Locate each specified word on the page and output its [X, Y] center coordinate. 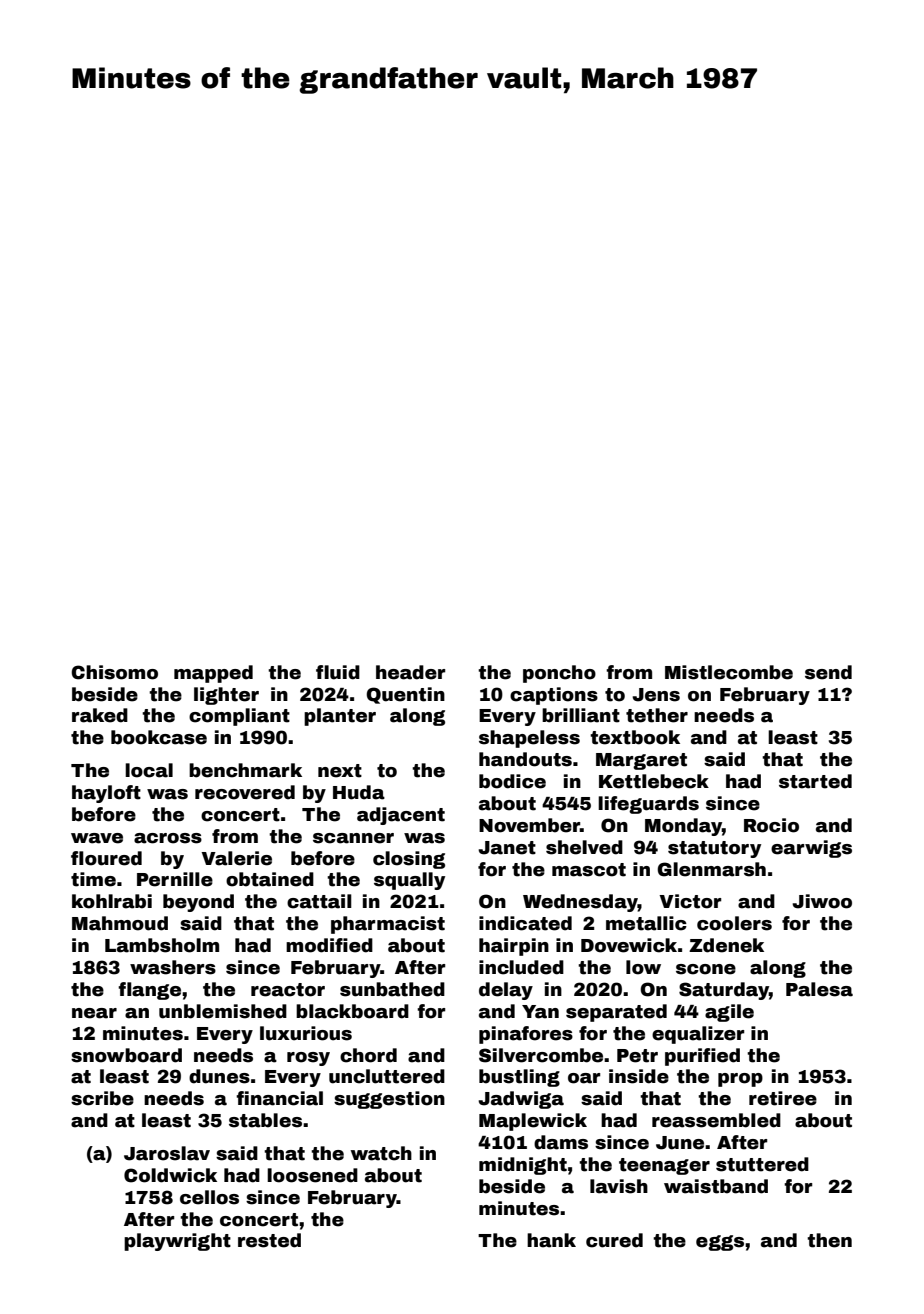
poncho [559, 674]
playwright [177, 1242]
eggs [720, 1243]
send [828, 672]
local [149, 770]
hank [551, 1240]
